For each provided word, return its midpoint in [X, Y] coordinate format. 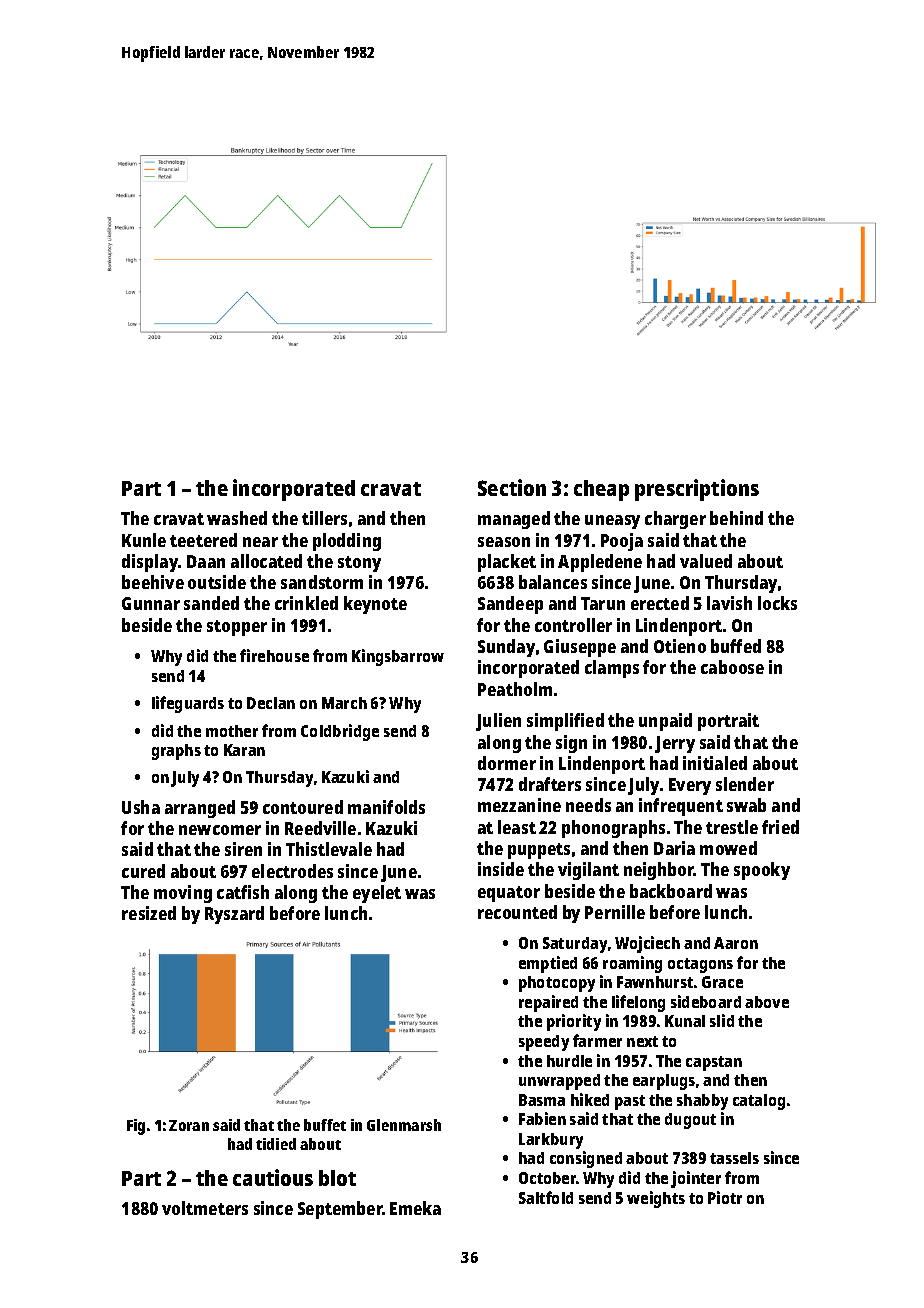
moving [183, 894]
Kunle [144, 540]
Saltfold [546, 1197]
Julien [498, 722]
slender [745, 784]
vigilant [588, 871]
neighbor [659, 871]
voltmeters [205, 1208]
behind [736, 518]
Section [512, 487]
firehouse [274, 655]
